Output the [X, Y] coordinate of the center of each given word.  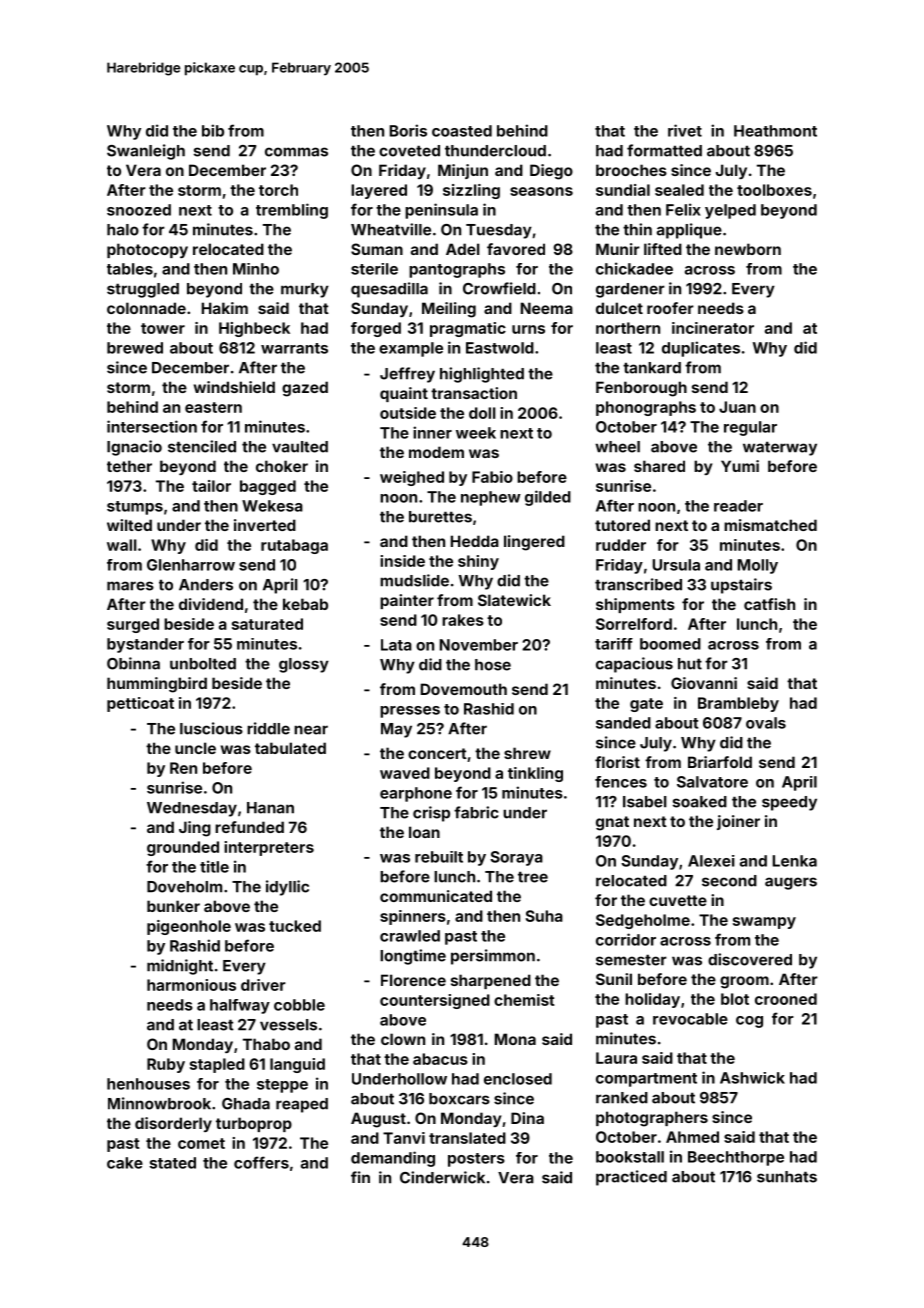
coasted [462, 131]
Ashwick [752, 1078]
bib [213, 130]
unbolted [203, 664]
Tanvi [404, 1138]
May [396, 730]
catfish [769, 604]
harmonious [191, 985]
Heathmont [775, 131]
